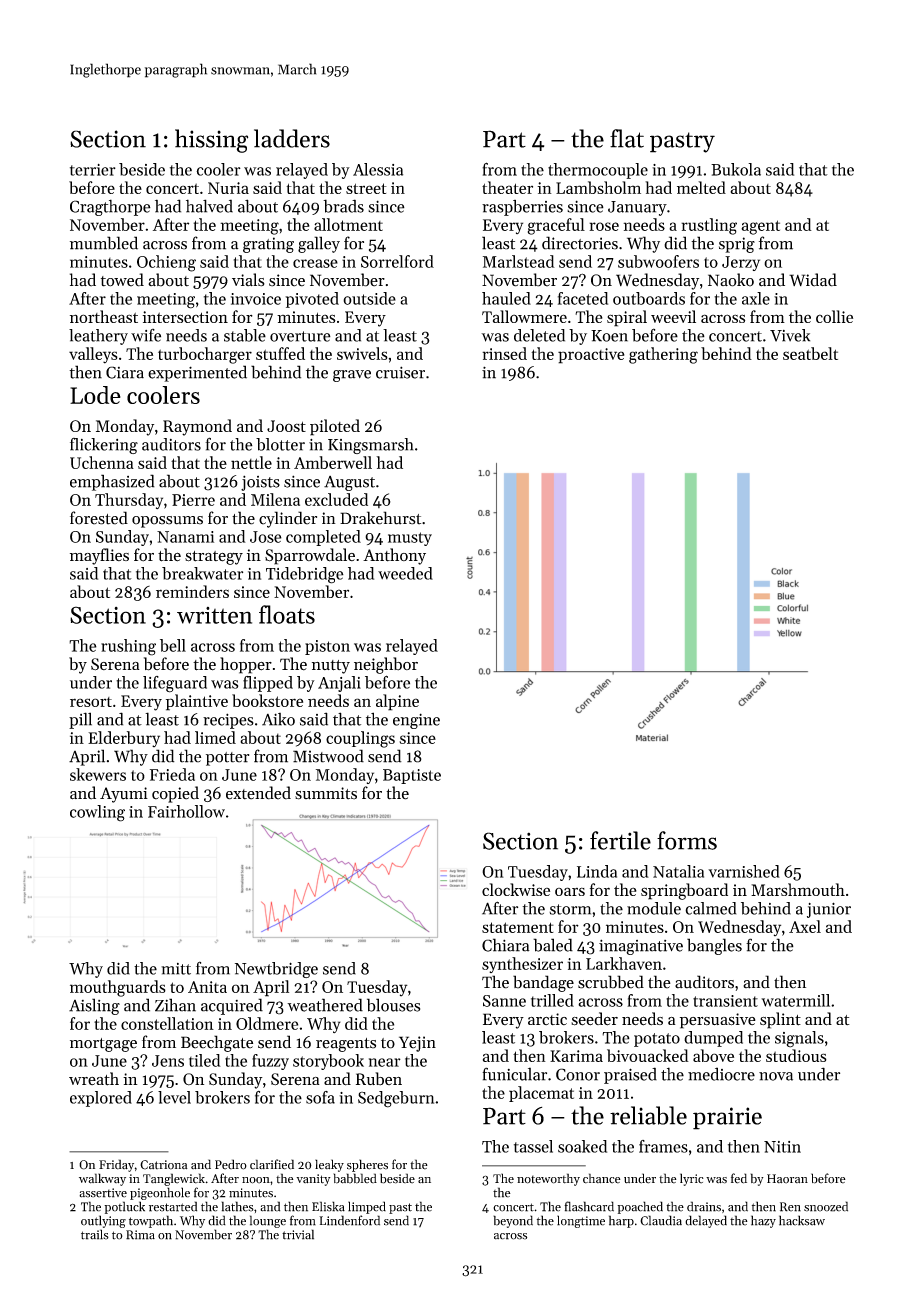 The image size is (924, 1308). Describe the element at coordinates (202, 573) in the page. I see `breakwater` at that location.
